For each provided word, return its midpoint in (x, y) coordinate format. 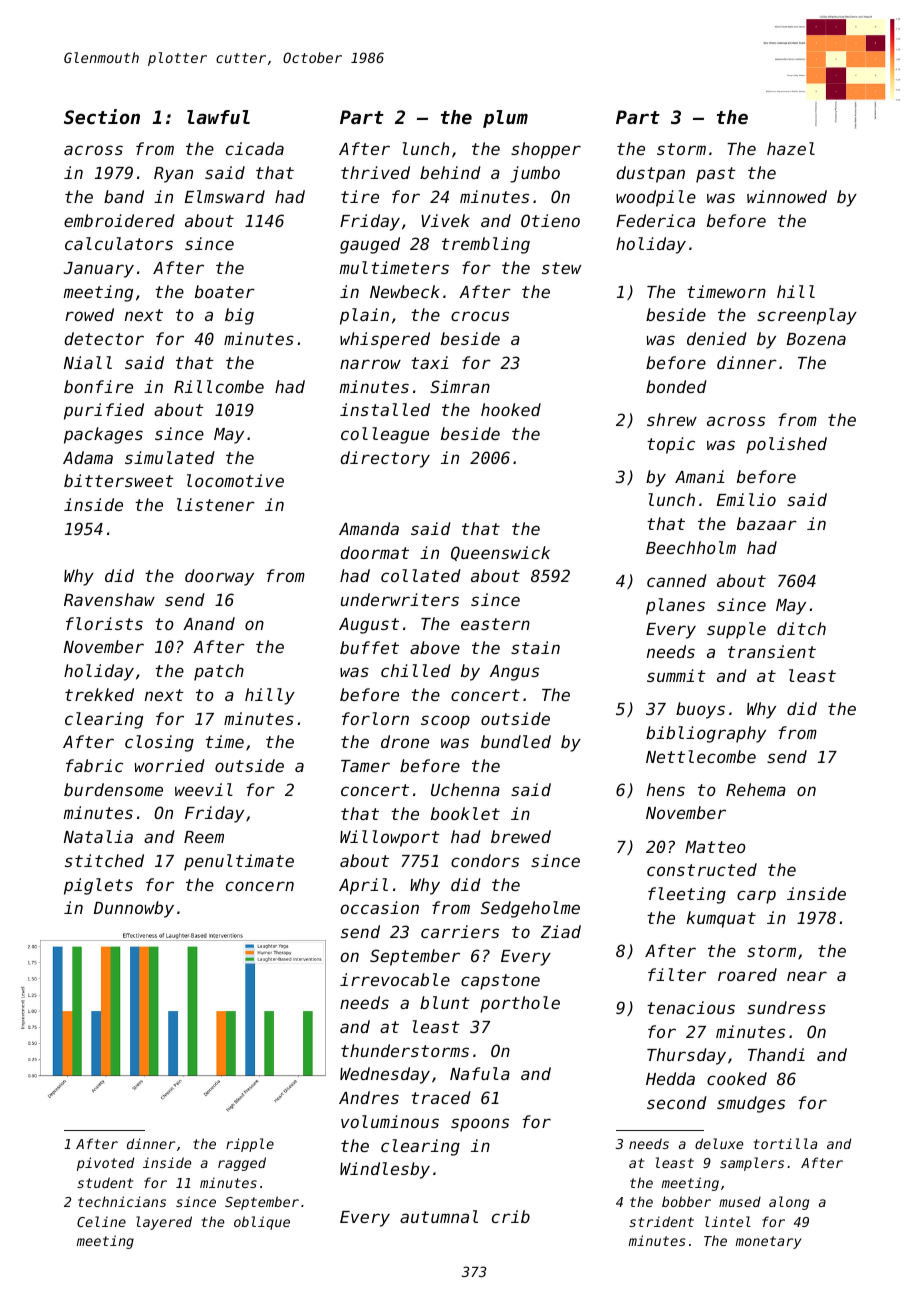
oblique (262, 1223)
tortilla (785, 1143)
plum (505, 119)
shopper (546, 150)
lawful (218, 117)
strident (661, 1221)
